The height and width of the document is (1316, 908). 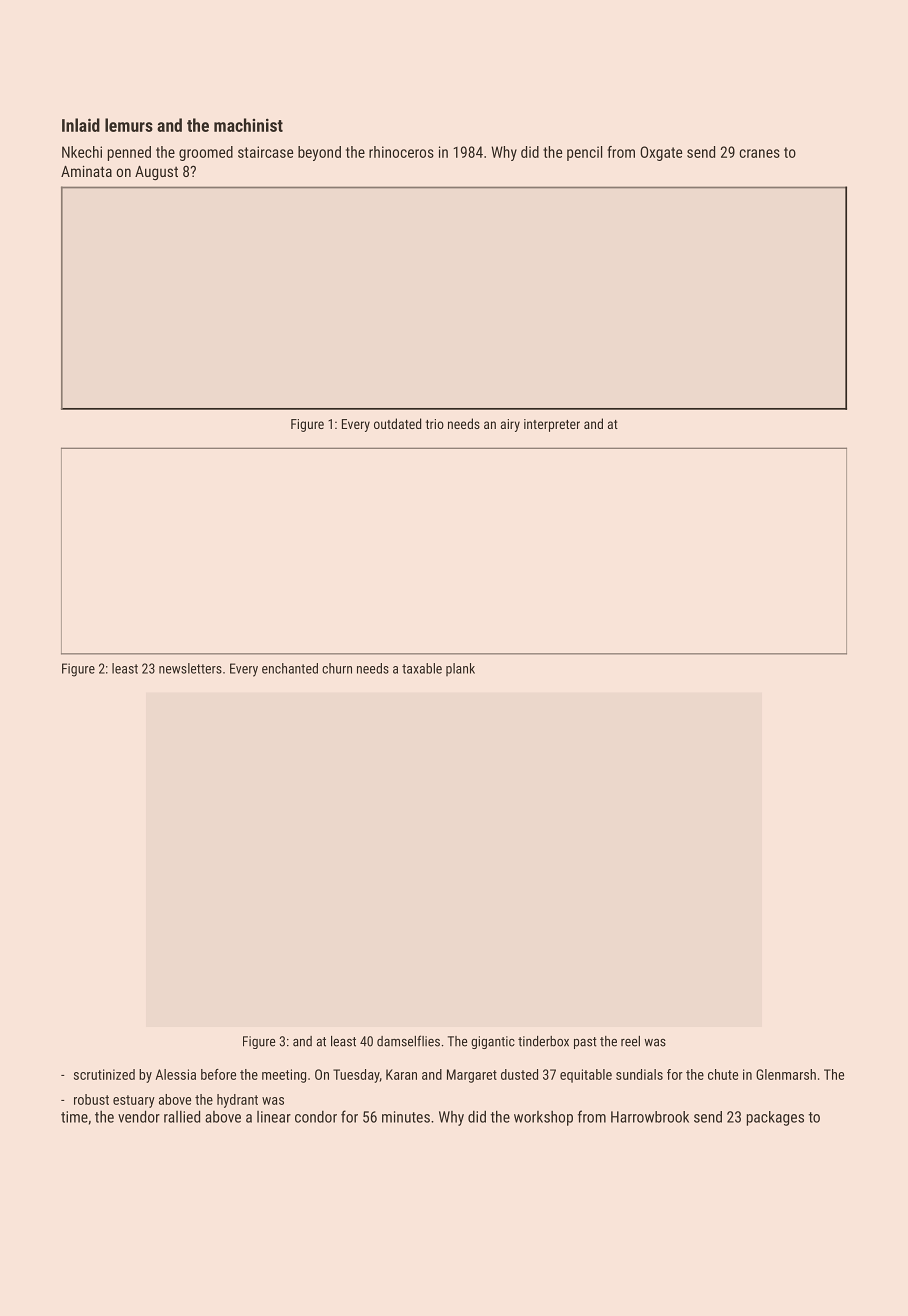 What do you see at coordinates (584, 153) in the document?
I see `pencil` at bounding box center [584, 153].
